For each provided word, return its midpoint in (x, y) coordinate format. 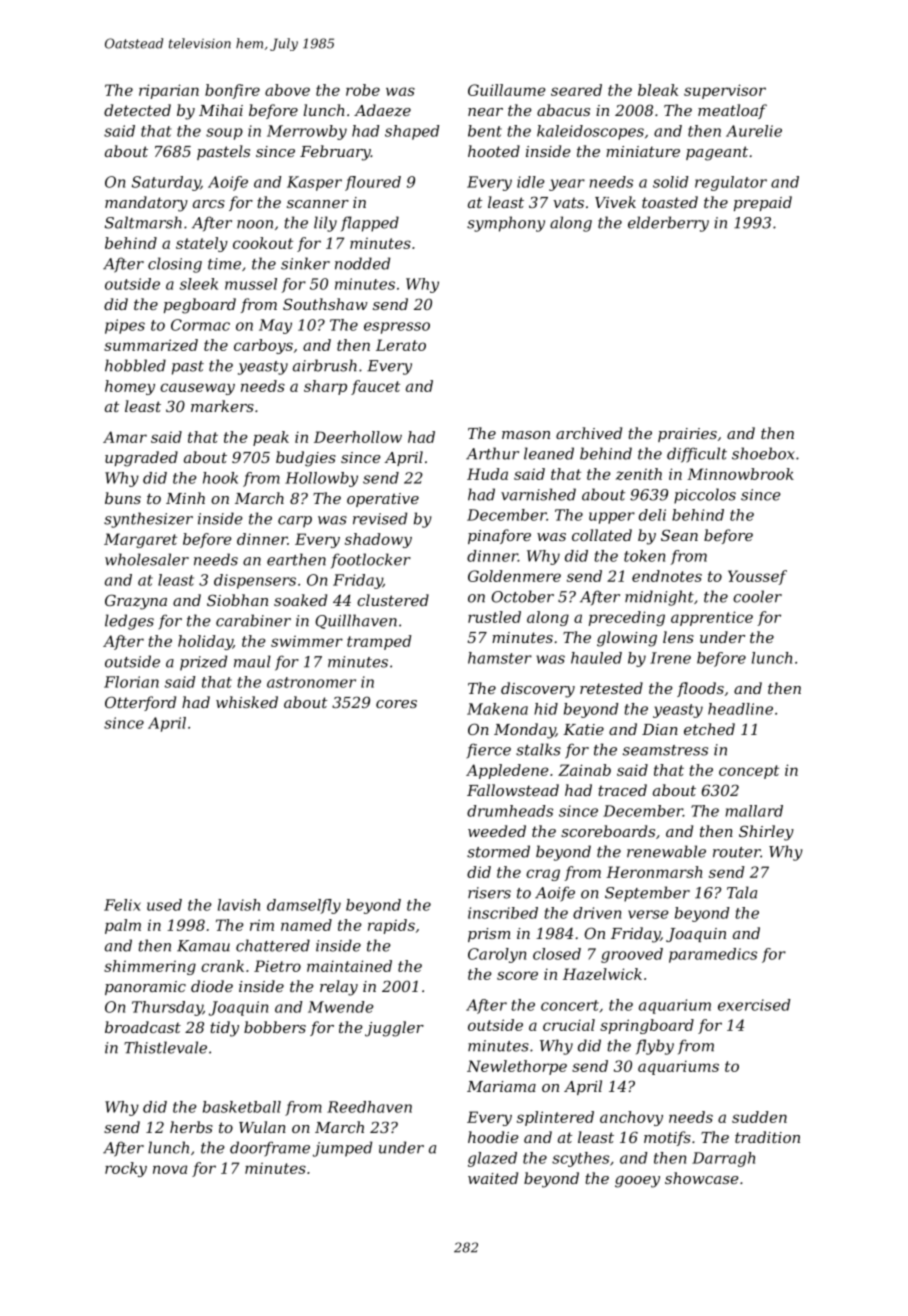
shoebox (763, 453)
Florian (131, 682)
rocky (126, 1169)
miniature (643, 151)
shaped (412, 132)
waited (493, 1178)
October (522, 596)
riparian (169, 91)
